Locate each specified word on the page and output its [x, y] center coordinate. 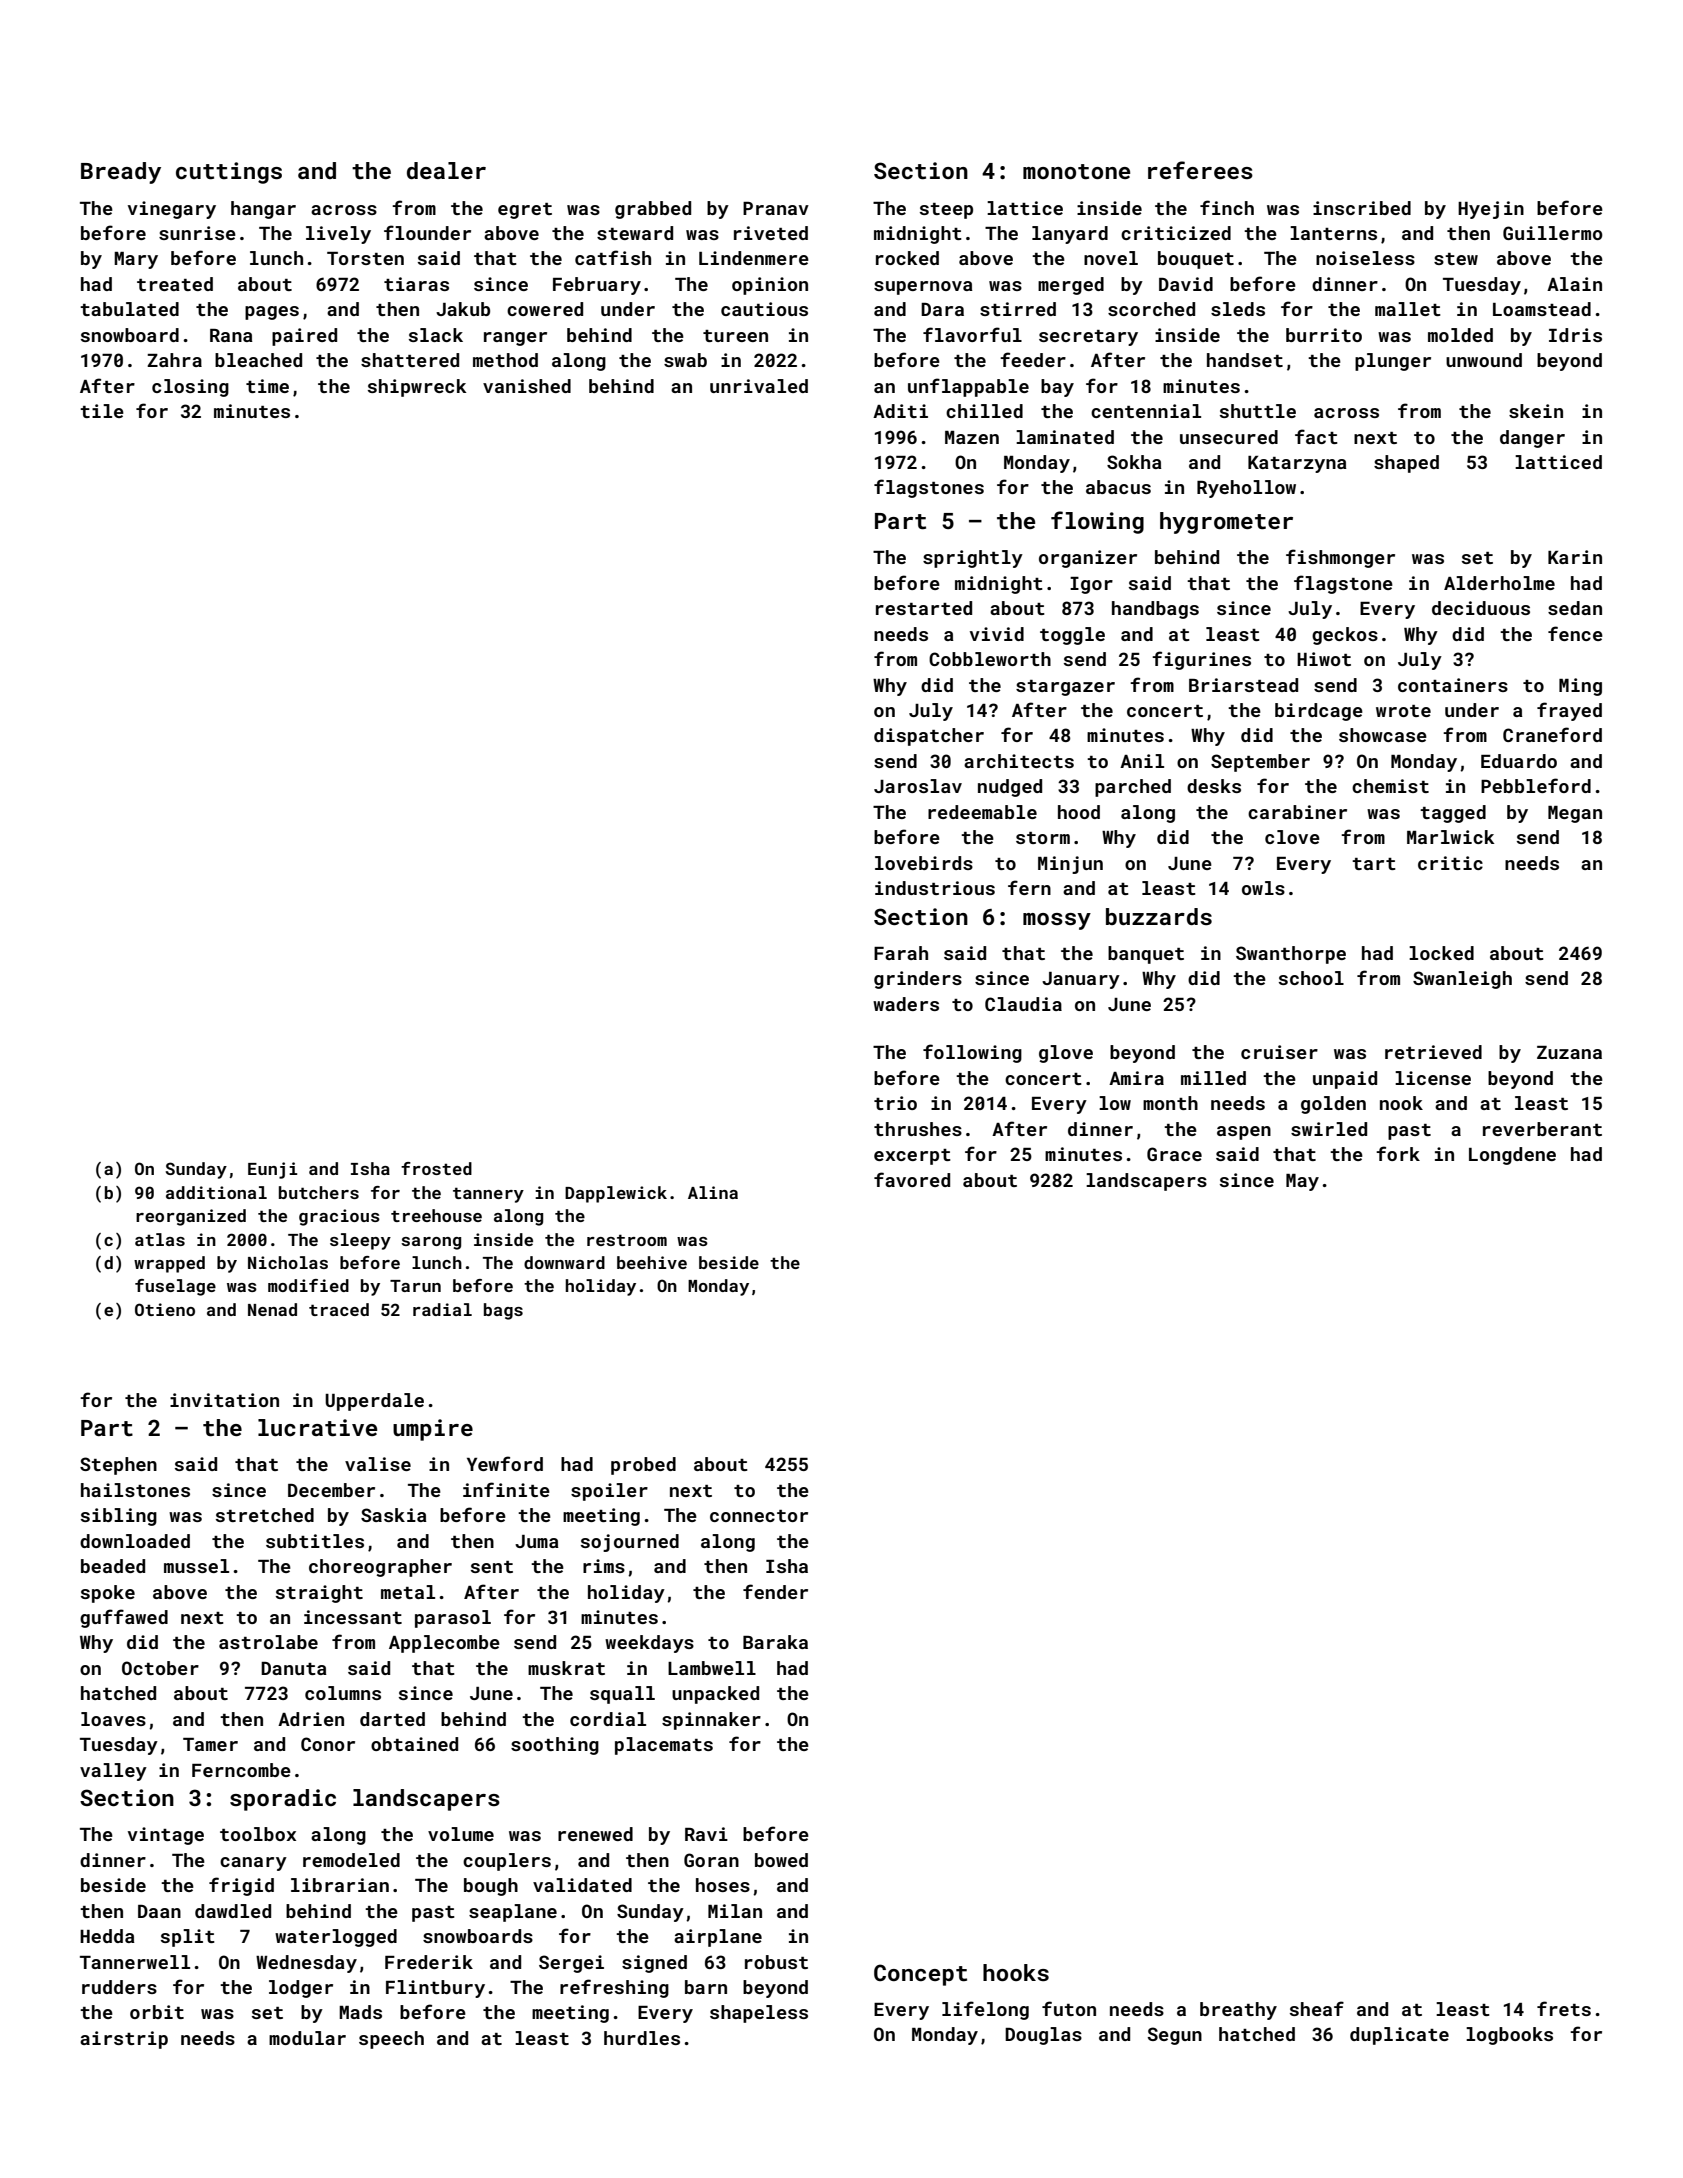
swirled [1329, 1129]
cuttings [229, 173]
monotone [1076, 171]
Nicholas [288, 1262]
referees [1200, 170]
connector [759, 1516]
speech [391, 2040]
